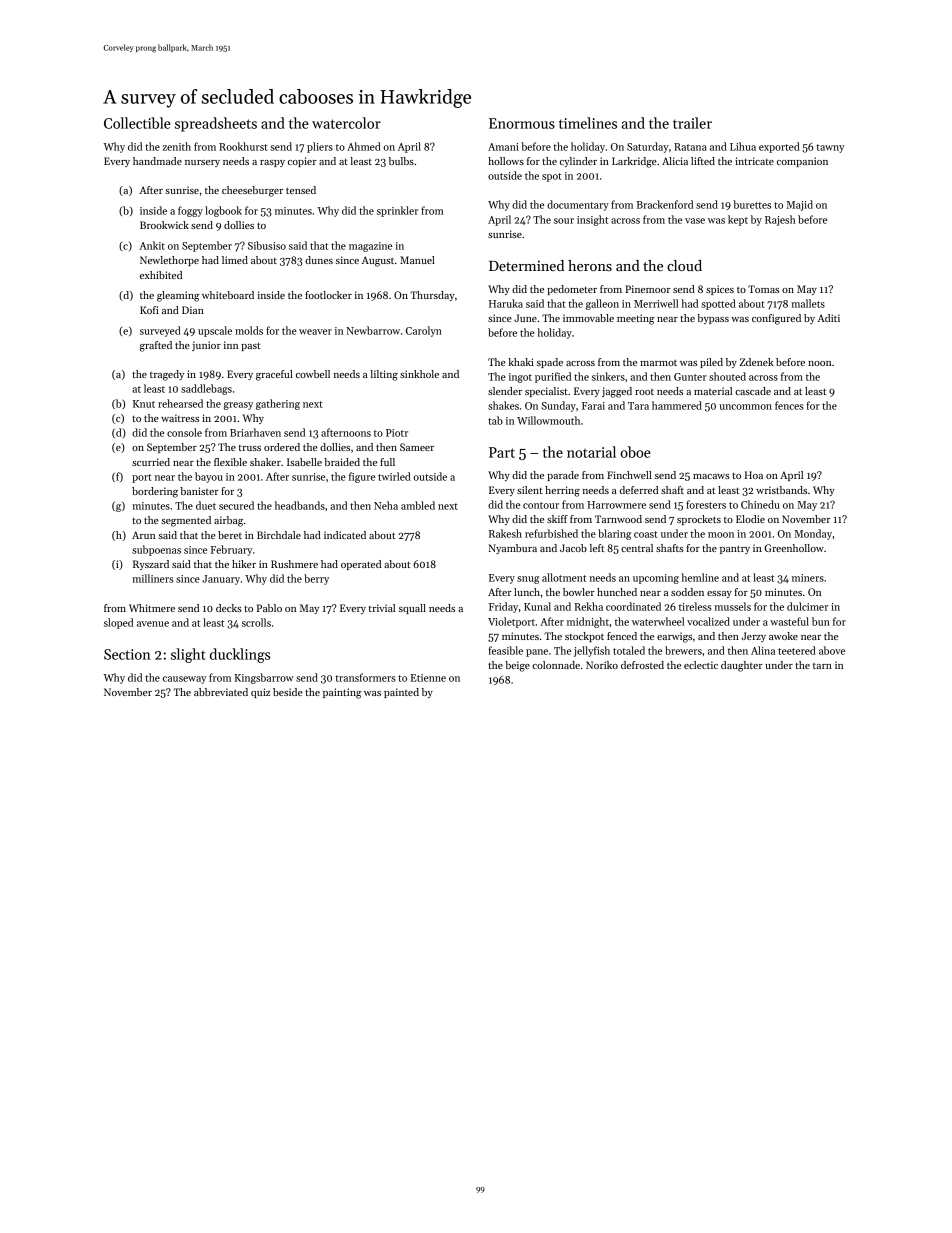 The image size is (952, 1233). What do you see at coordinates (221, 692) in the document?
I see `abbreviated` at bounding box center [221, 692].
